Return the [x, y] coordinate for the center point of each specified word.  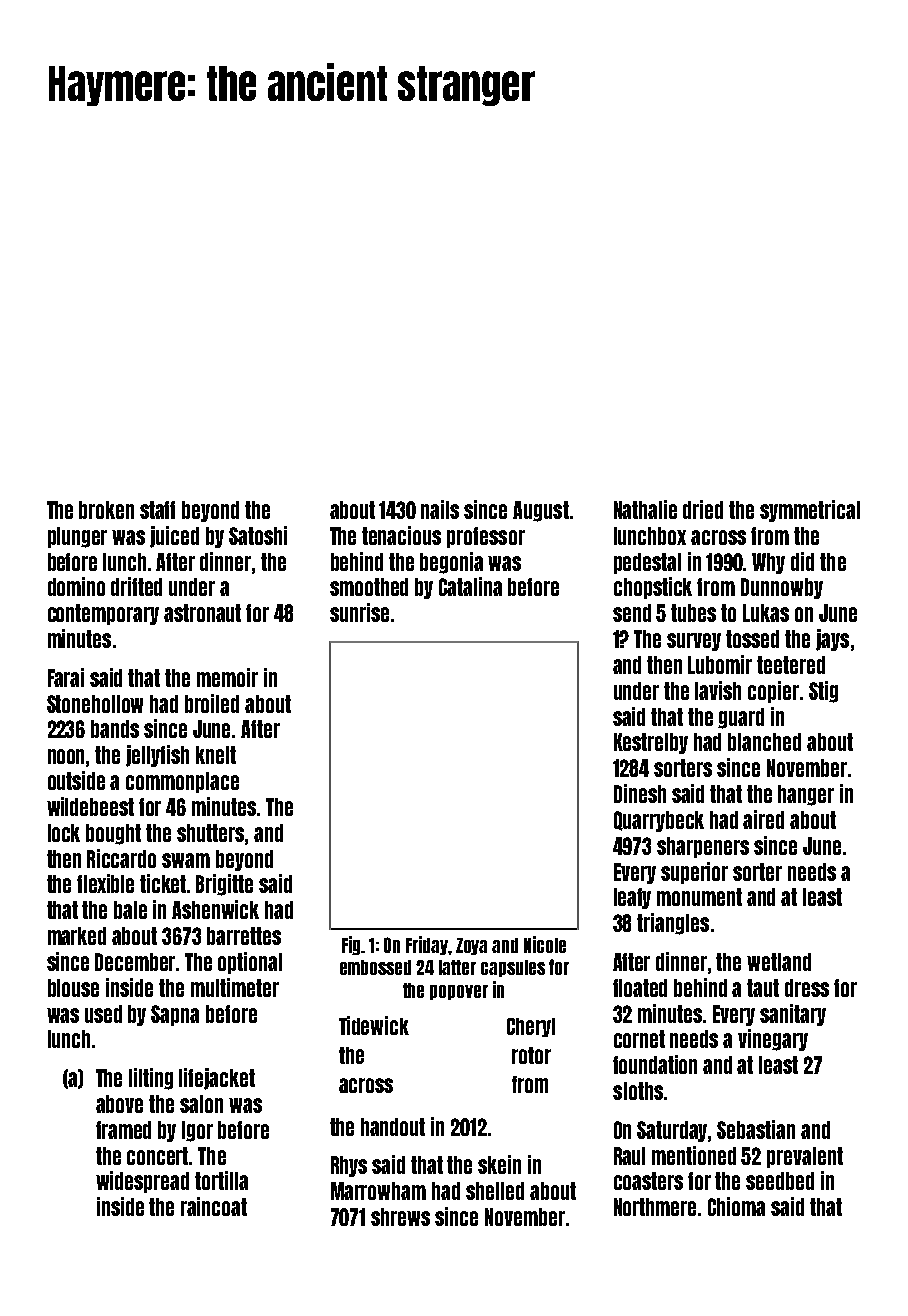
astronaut [202, 613]
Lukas [766, 613]
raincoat [214, 1206]
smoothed [369, 587]
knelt [216, 755]
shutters [210, 833]
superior [694, 873]
